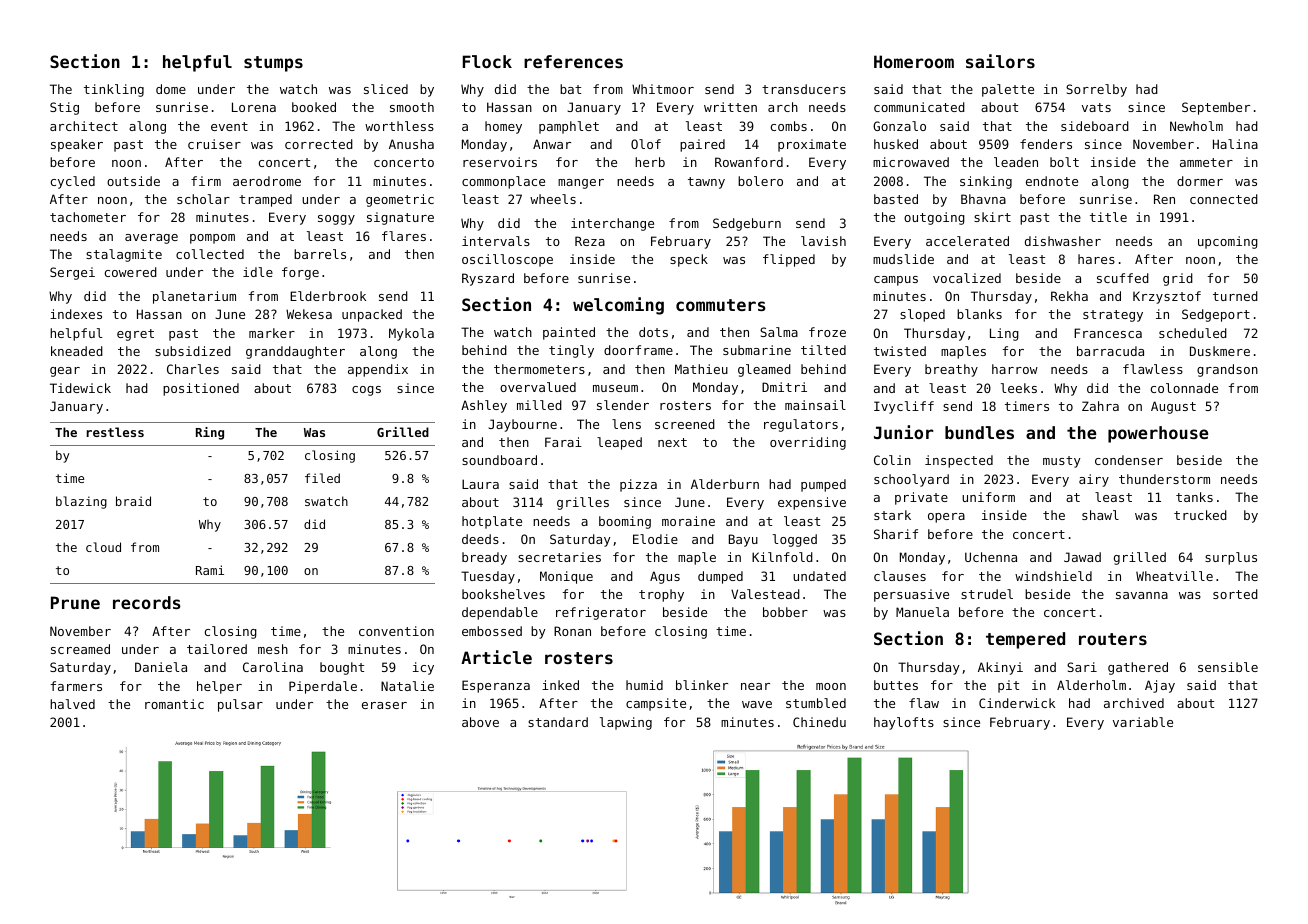 The image size is (1308, 924). What do you see at coordinates (747, 224) in the screenshot?
I see `Sedgeburn` at bounding box center [747, 224].
